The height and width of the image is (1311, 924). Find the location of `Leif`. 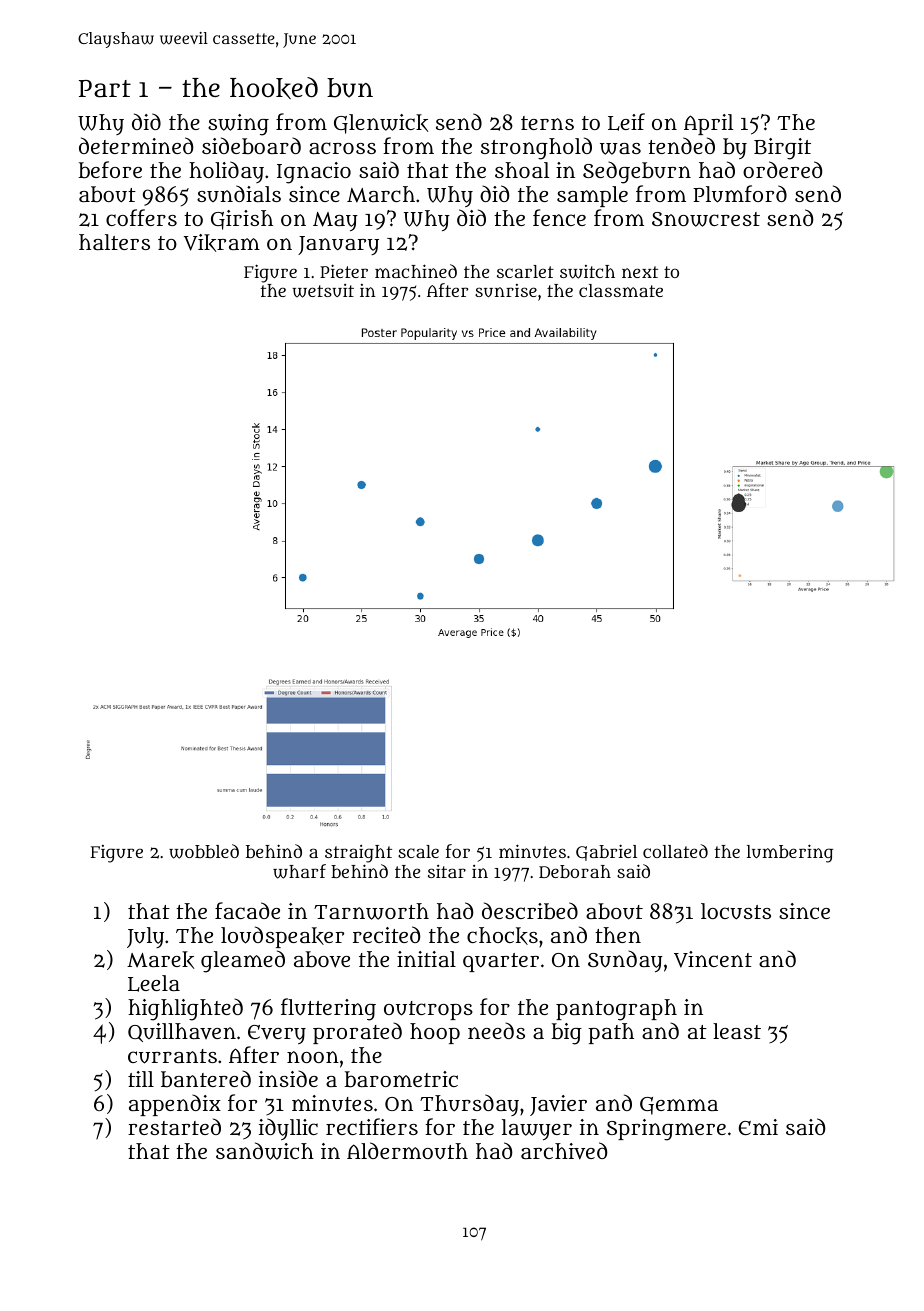

Leif is located at coordinates (626, 122).
